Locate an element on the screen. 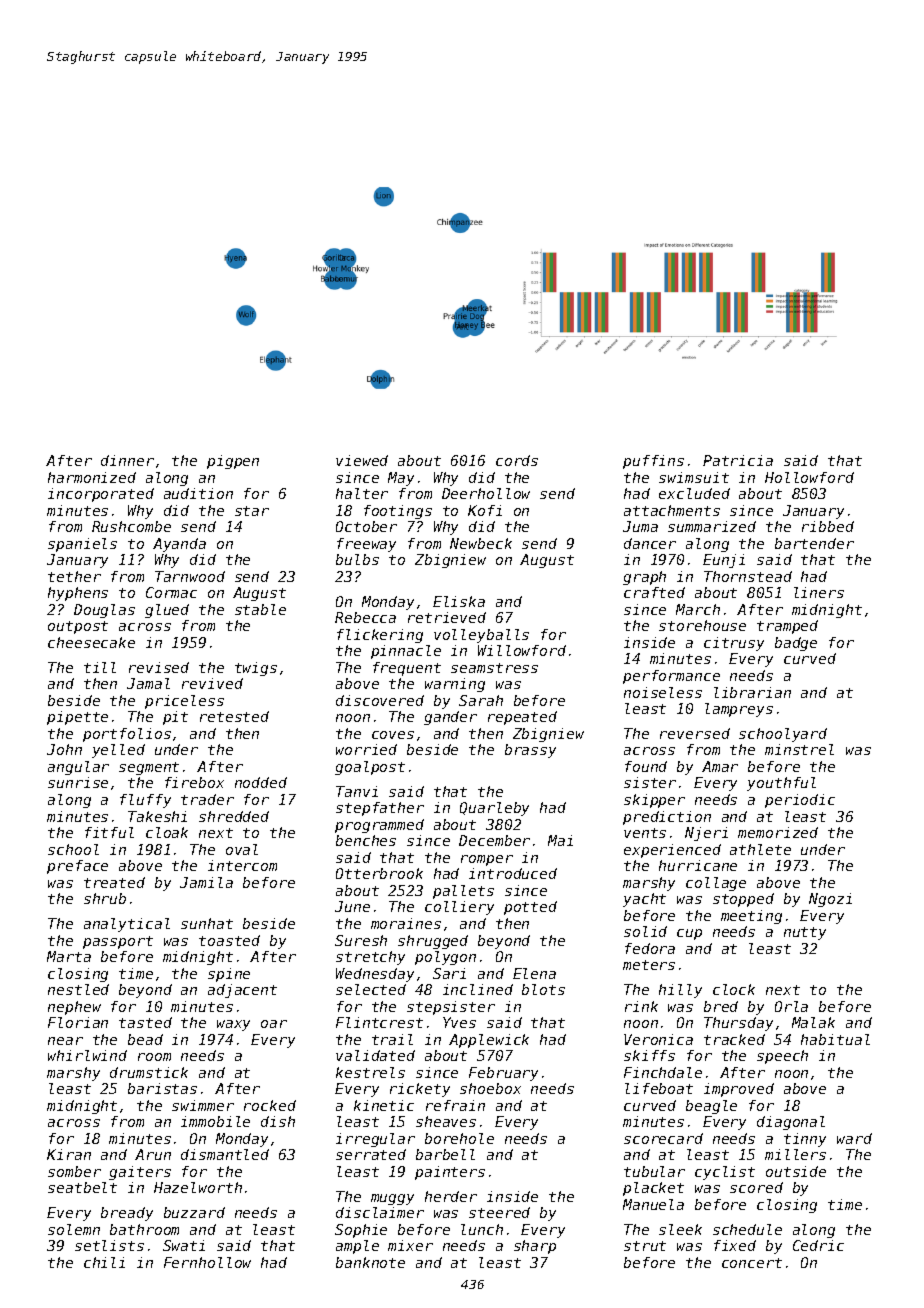 The image size is (924, 1308). cords is located at coordinates (517, 460).
